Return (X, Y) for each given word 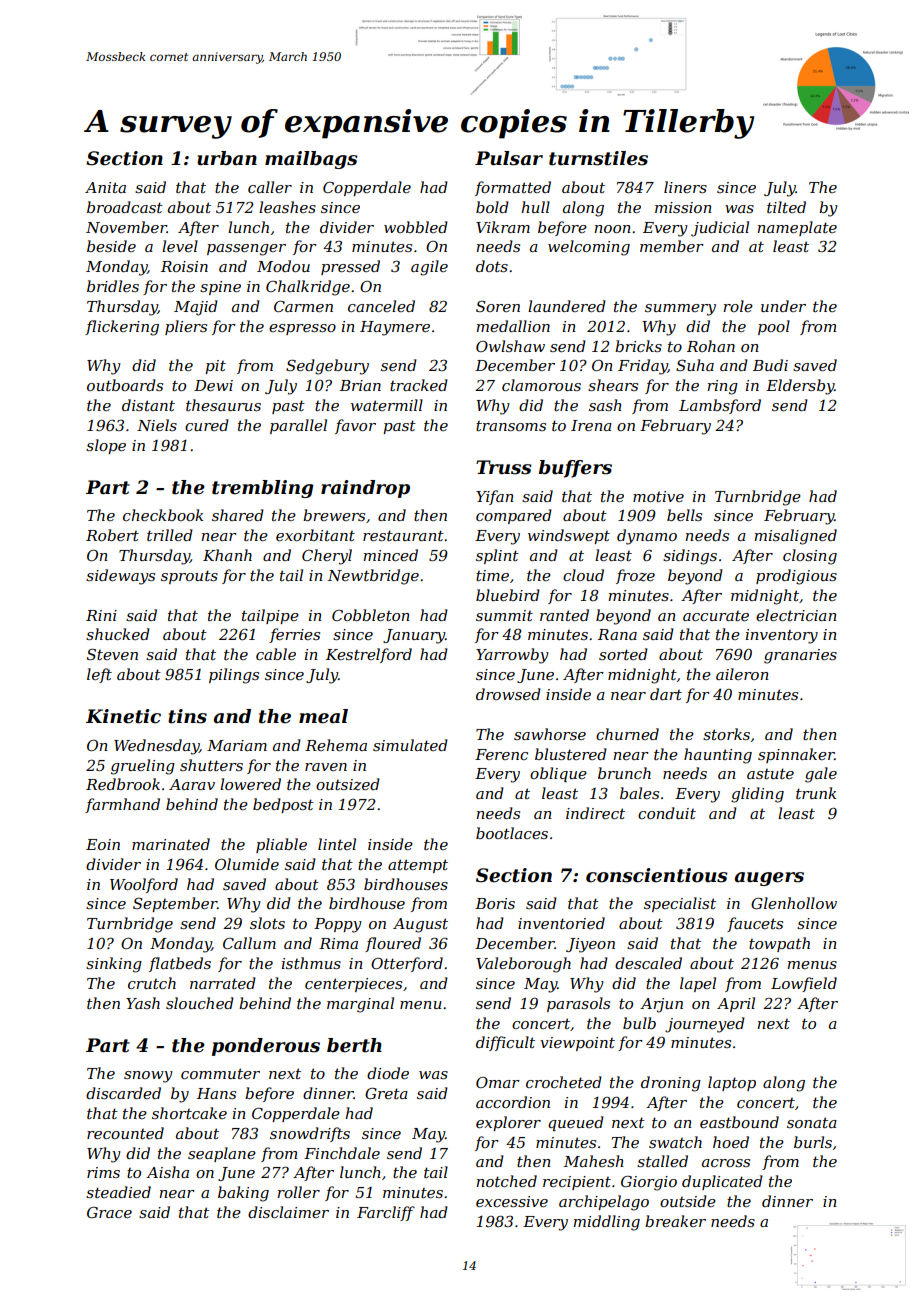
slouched (200, 1003)
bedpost (283, 805)
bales (639, 793)
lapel (698, 984)
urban (227, 158)
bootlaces (512, 833)
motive (658, 496)
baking (243, 1194)
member (672, 246)
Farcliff (386, 1213)
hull (535, 207)
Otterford (407, 964)
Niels (157, 425)
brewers (334, 515)
